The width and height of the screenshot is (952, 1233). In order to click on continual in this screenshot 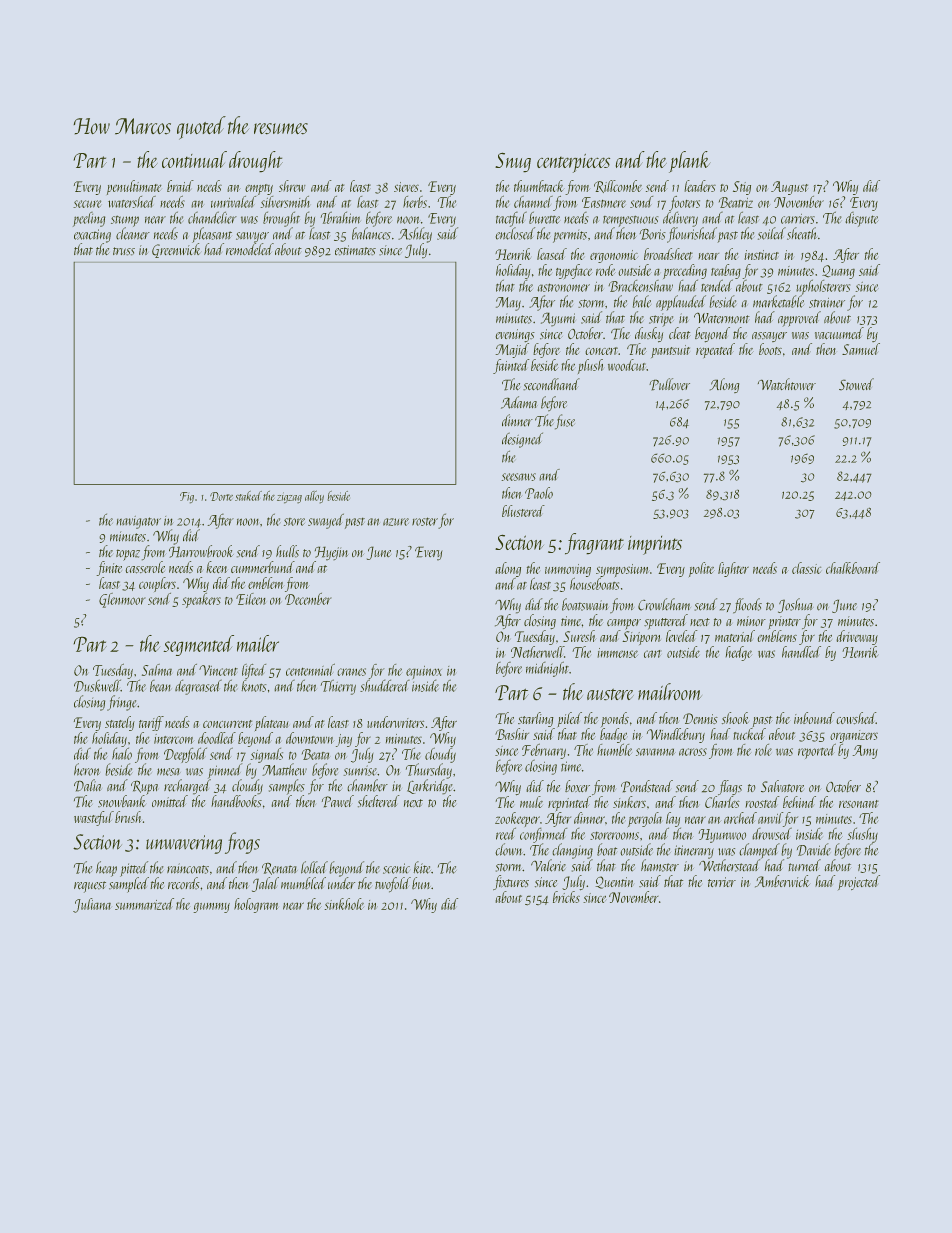, I will do `click(194, 159)`.
